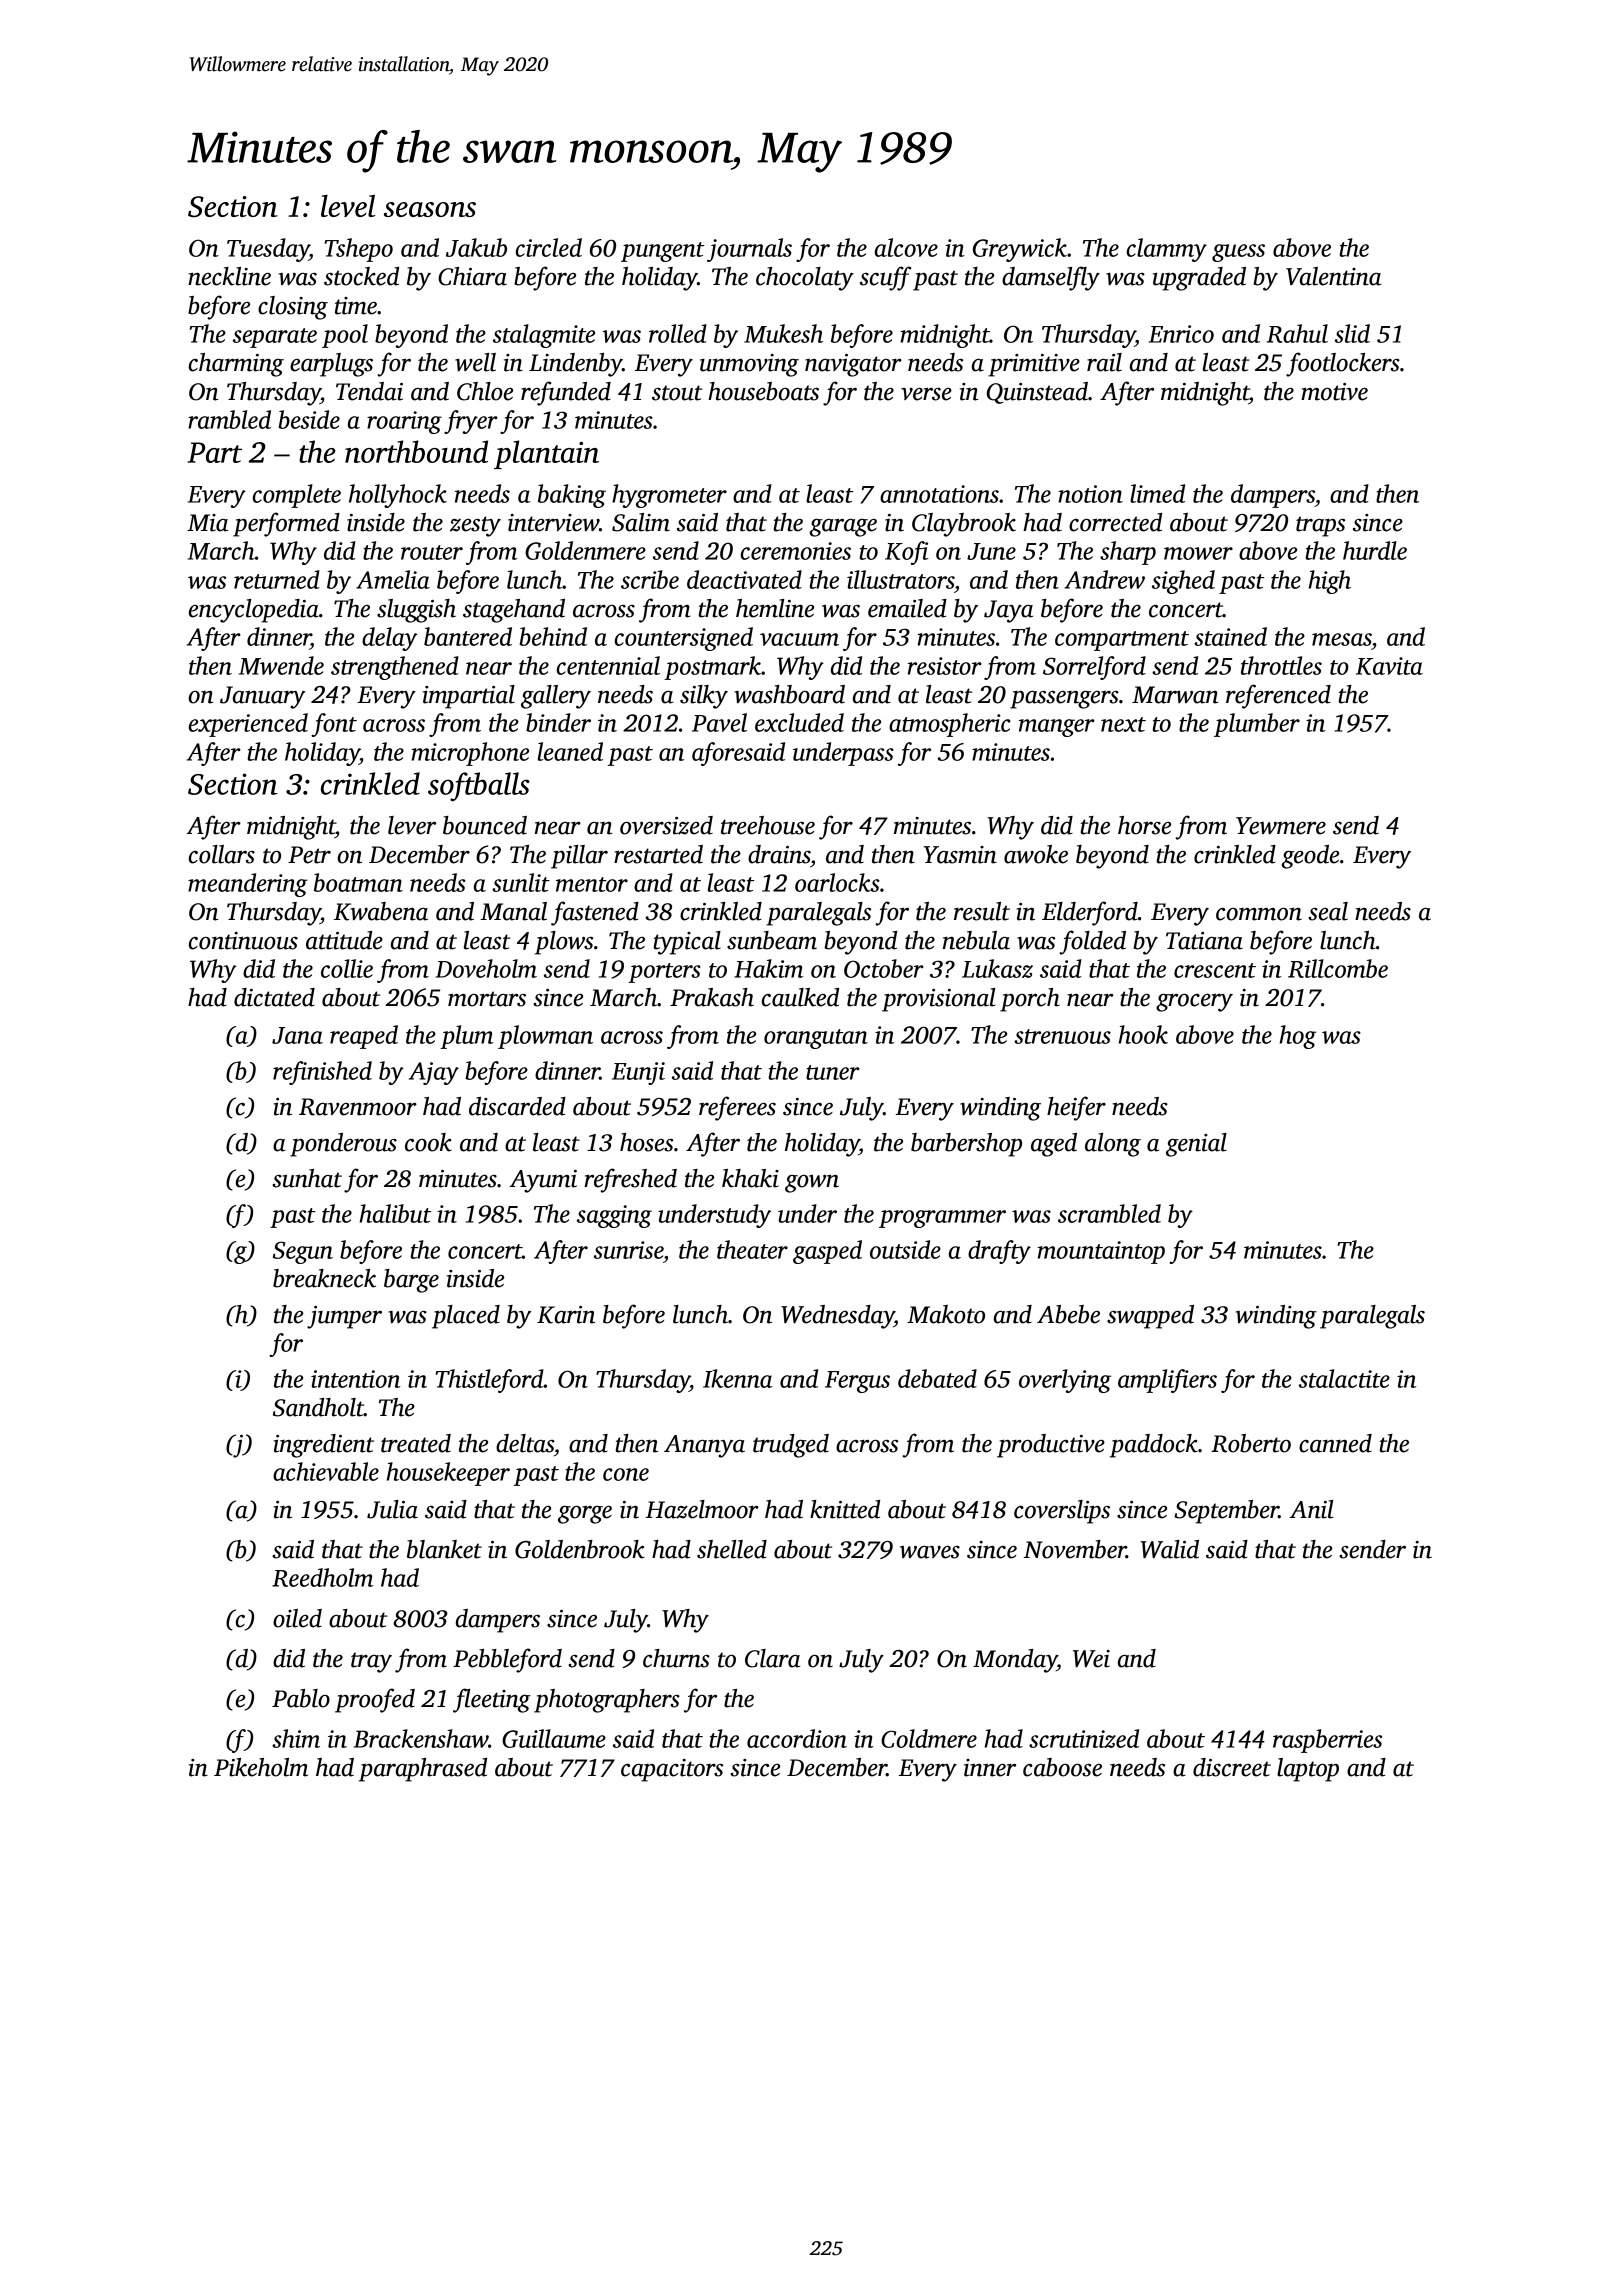 The width and height of the page is (1620, 2292). What do you see at coordinates (1057, 728) in the page?
I see `manger` at bounding box center [1057, 728].
